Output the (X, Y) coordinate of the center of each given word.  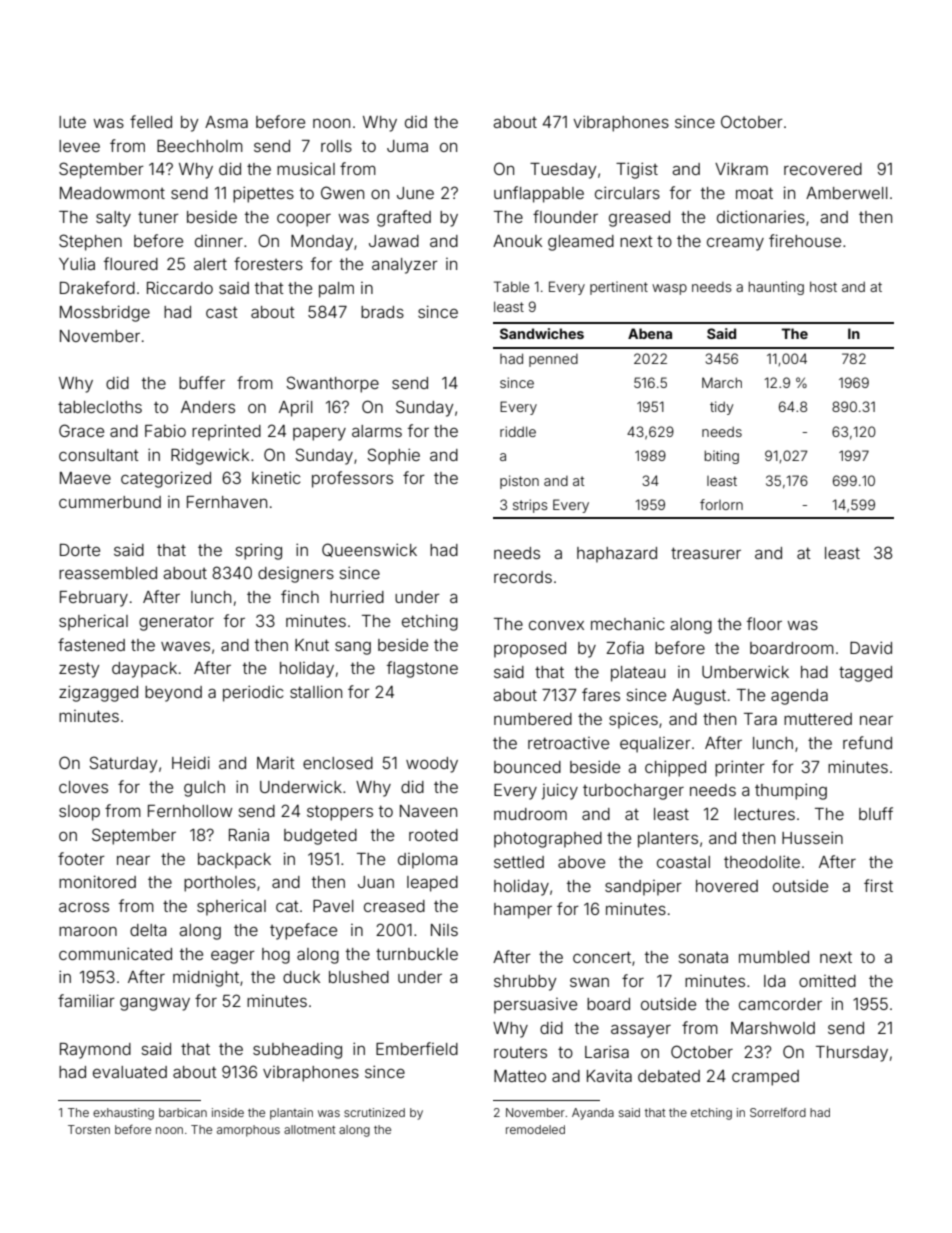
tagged (865, 674)
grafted (404, 218)
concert (602, 957)
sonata (703, 957)
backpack (234, 861)
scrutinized (374, 1112)
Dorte (80, 550)
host (823, 286)
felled (151, 121)
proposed (530, 650)
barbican (183, 1112)
